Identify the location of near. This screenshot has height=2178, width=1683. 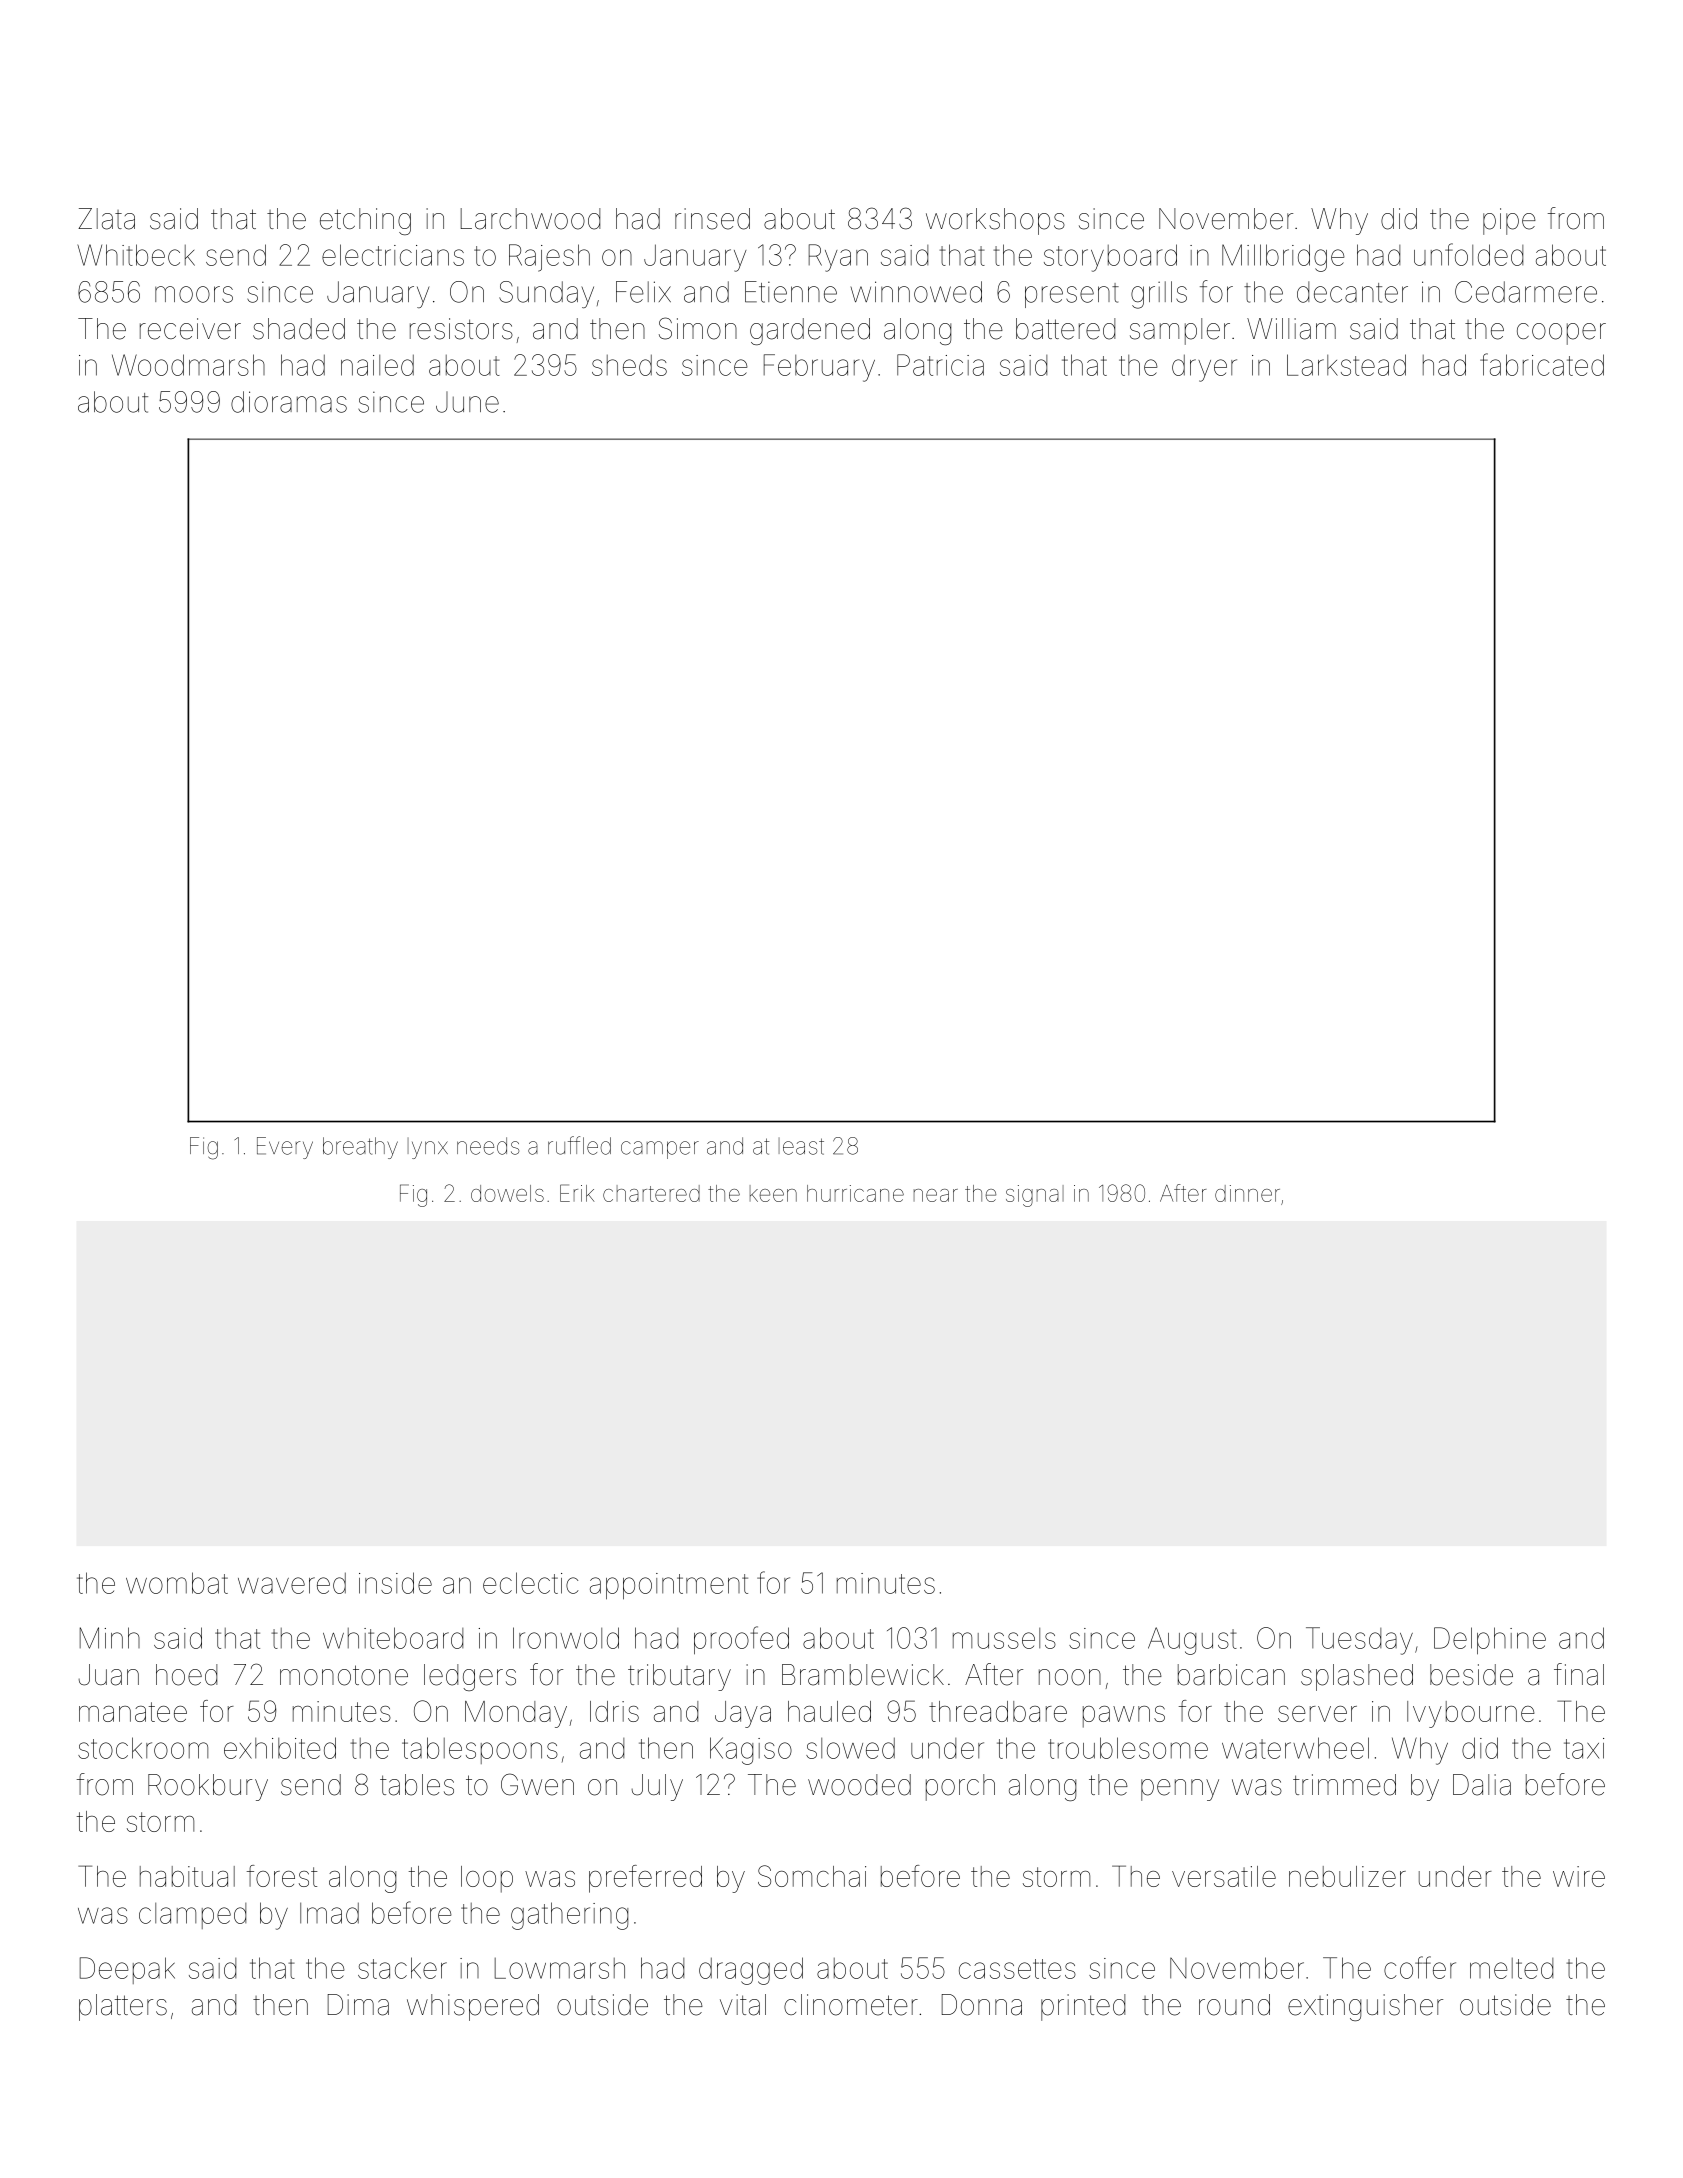
(936, 1195).
